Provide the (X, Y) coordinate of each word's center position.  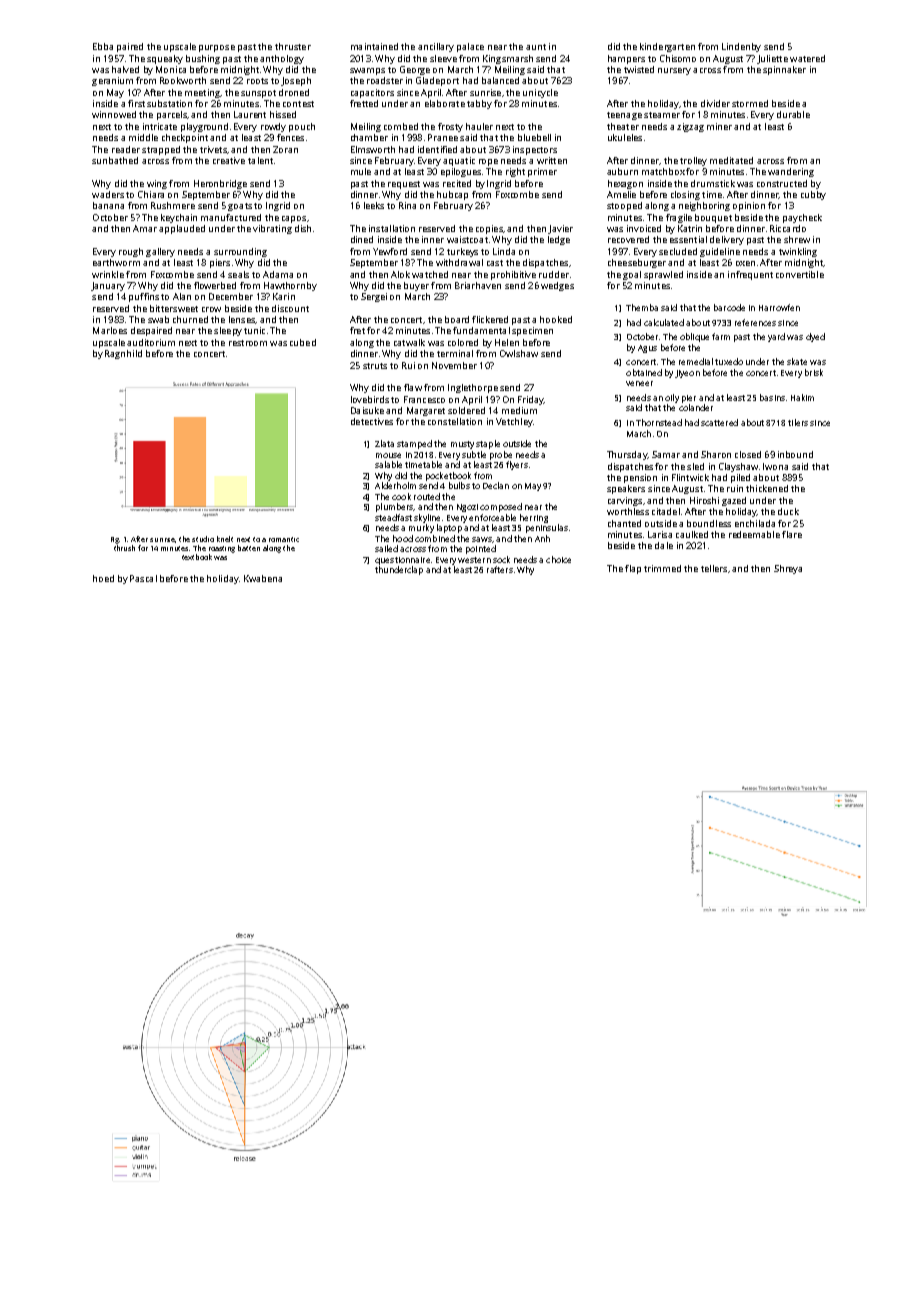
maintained (374, 46)
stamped (414, 444)
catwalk (409, 342)
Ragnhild (123, 354)
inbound (795, 454)
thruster (293, 46)
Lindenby (741, 47)
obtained (644, 372)
